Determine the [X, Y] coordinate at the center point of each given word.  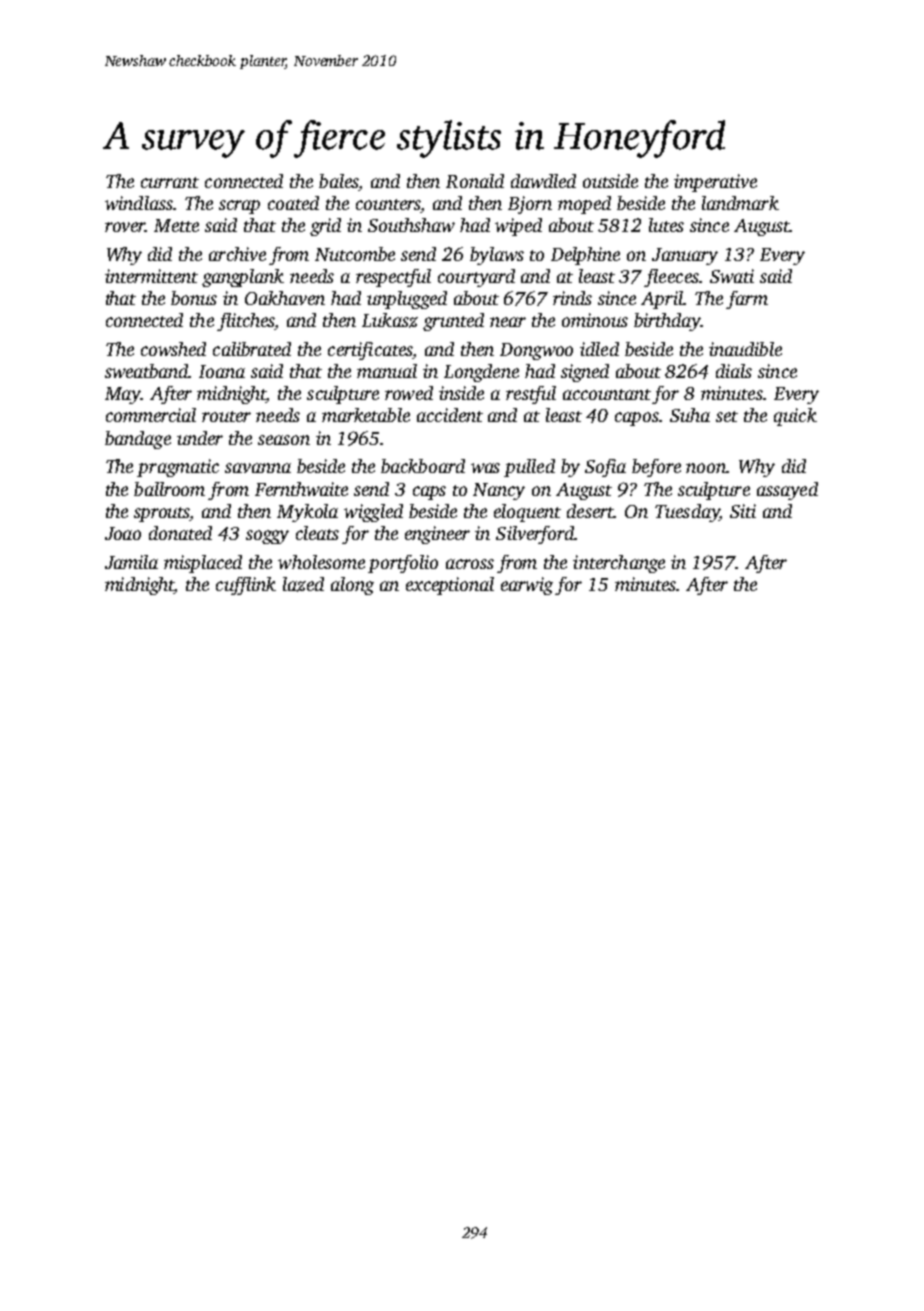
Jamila [131, 562]
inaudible [745, 349]
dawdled [543, 181]
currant [170, 182]
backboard [423, 466]
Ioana [222, 371]
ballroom [169, 489]
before [656, 468]
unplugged [407, 300]
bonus [194, 298]
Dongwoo [536, 351]
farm [747, 300]
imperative [715, 183]
